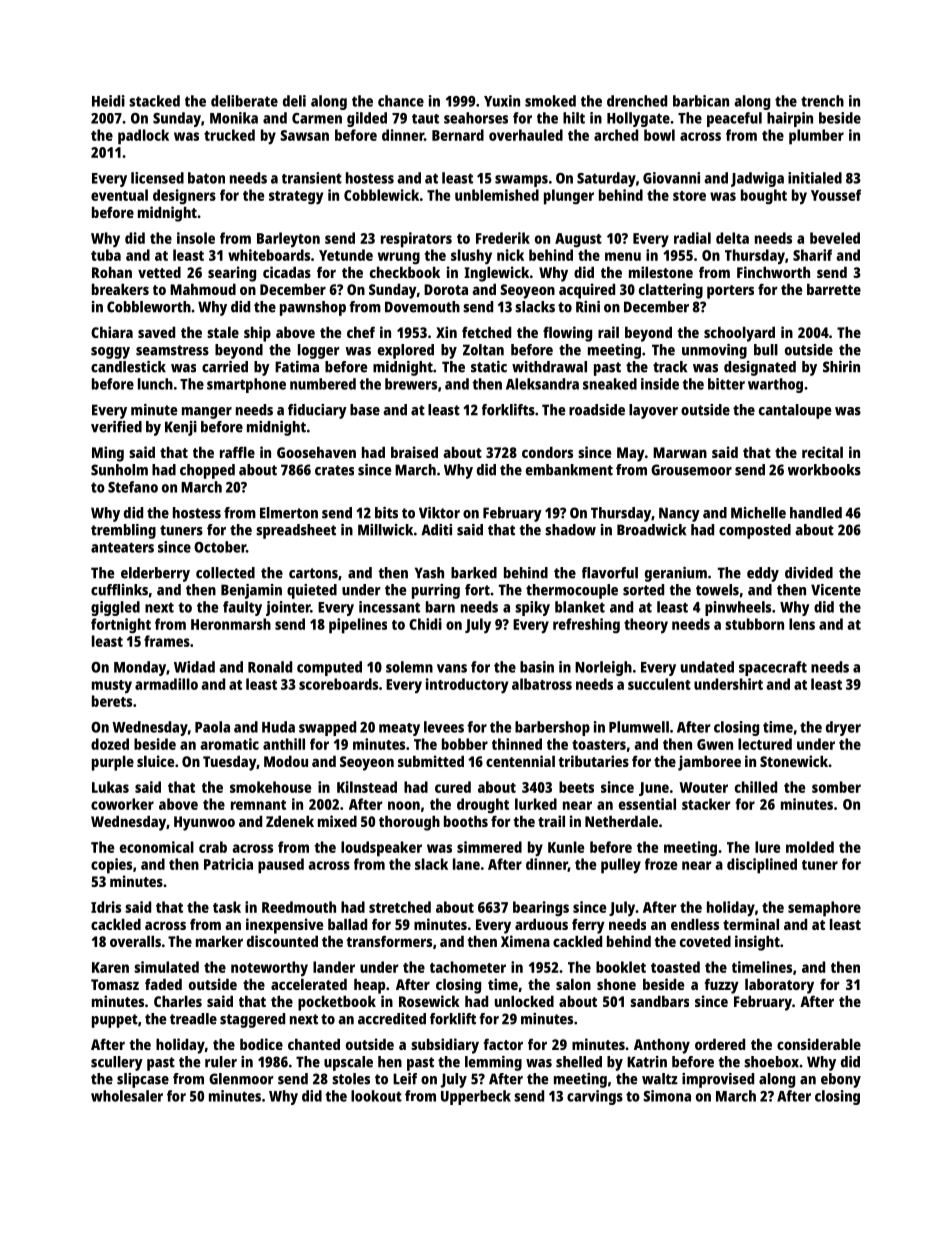 This screenshot has height=1233, width=952. Describe the element at coordinates (425, 119) in the screenshot. I see `taut` at that location.
